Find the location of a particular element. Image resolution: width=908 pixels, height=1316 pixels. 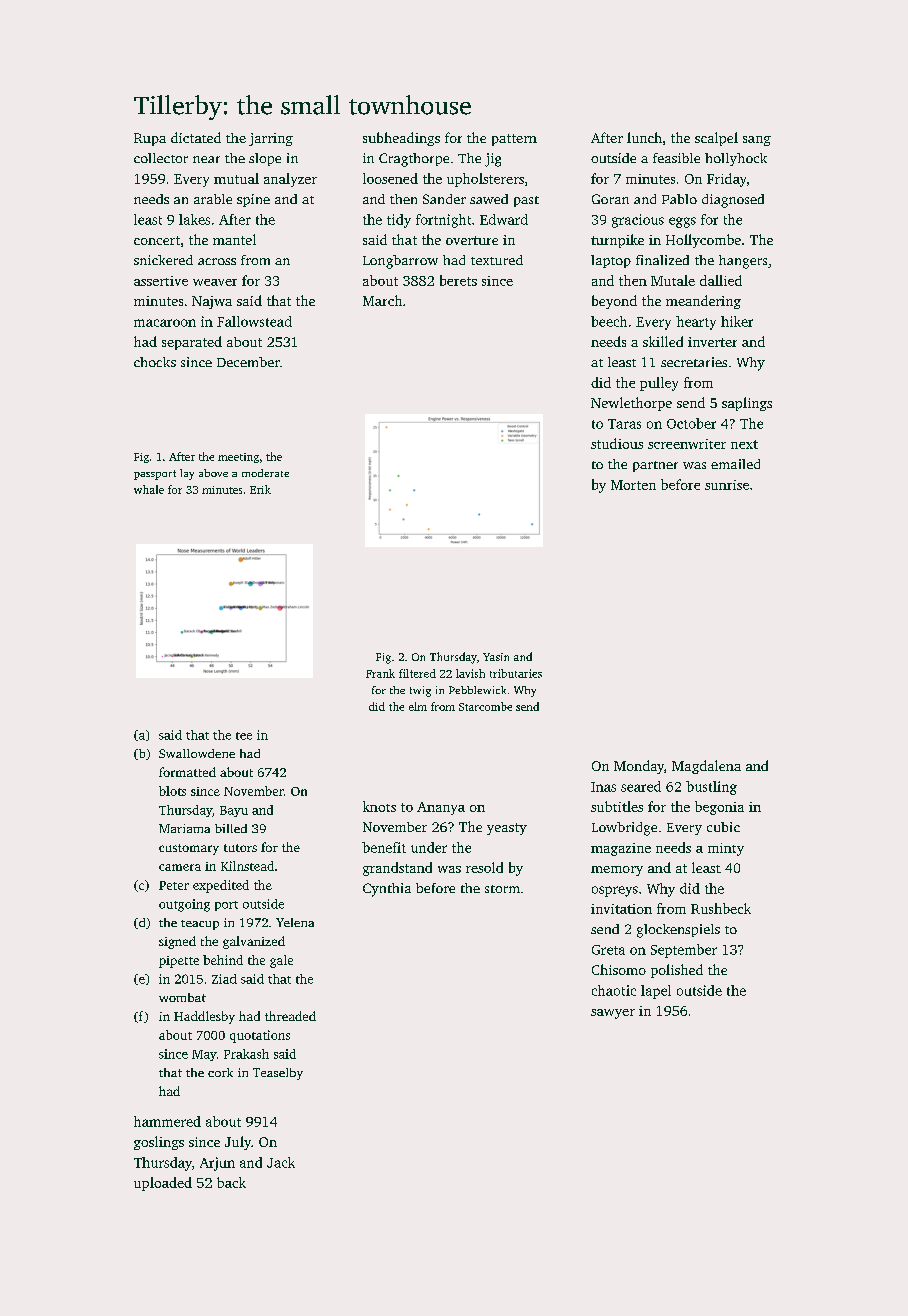

Magdalena is located at coordinates (706, 767).
